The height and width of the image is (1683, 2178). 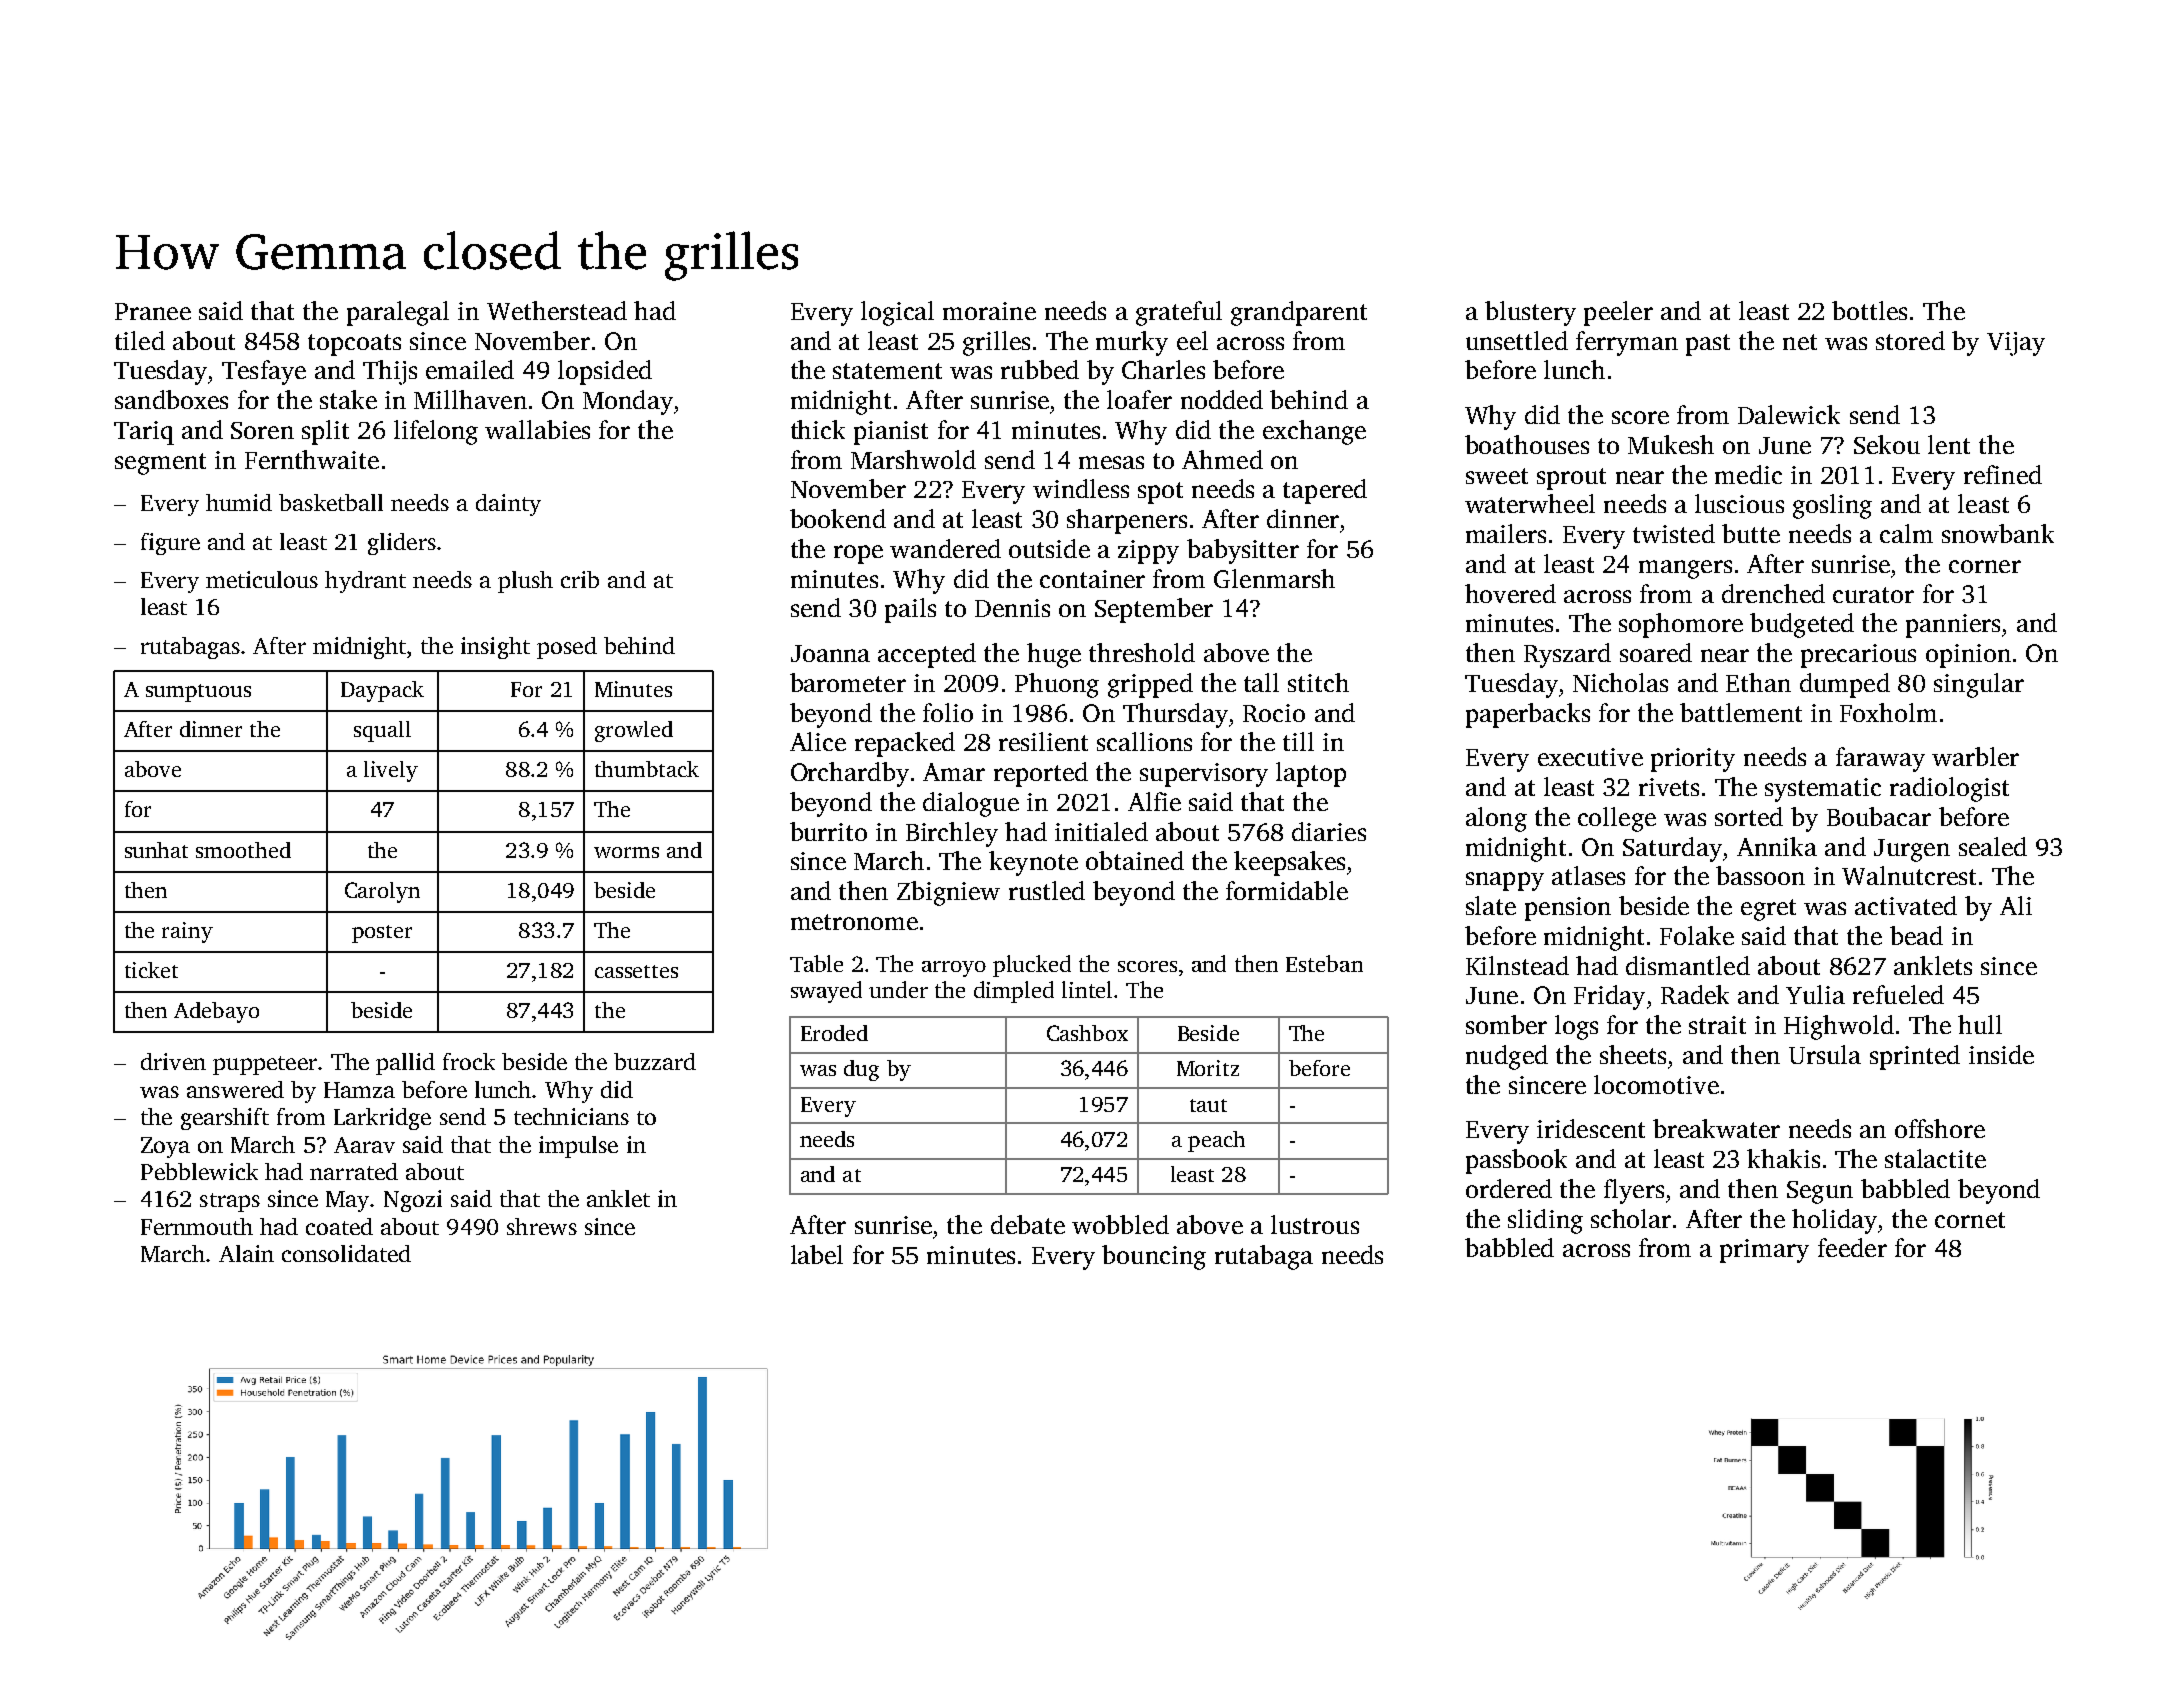 What do you see at coordinates (905, 744) in the image?
I see `repacked` at bounding box center [905, 744].
